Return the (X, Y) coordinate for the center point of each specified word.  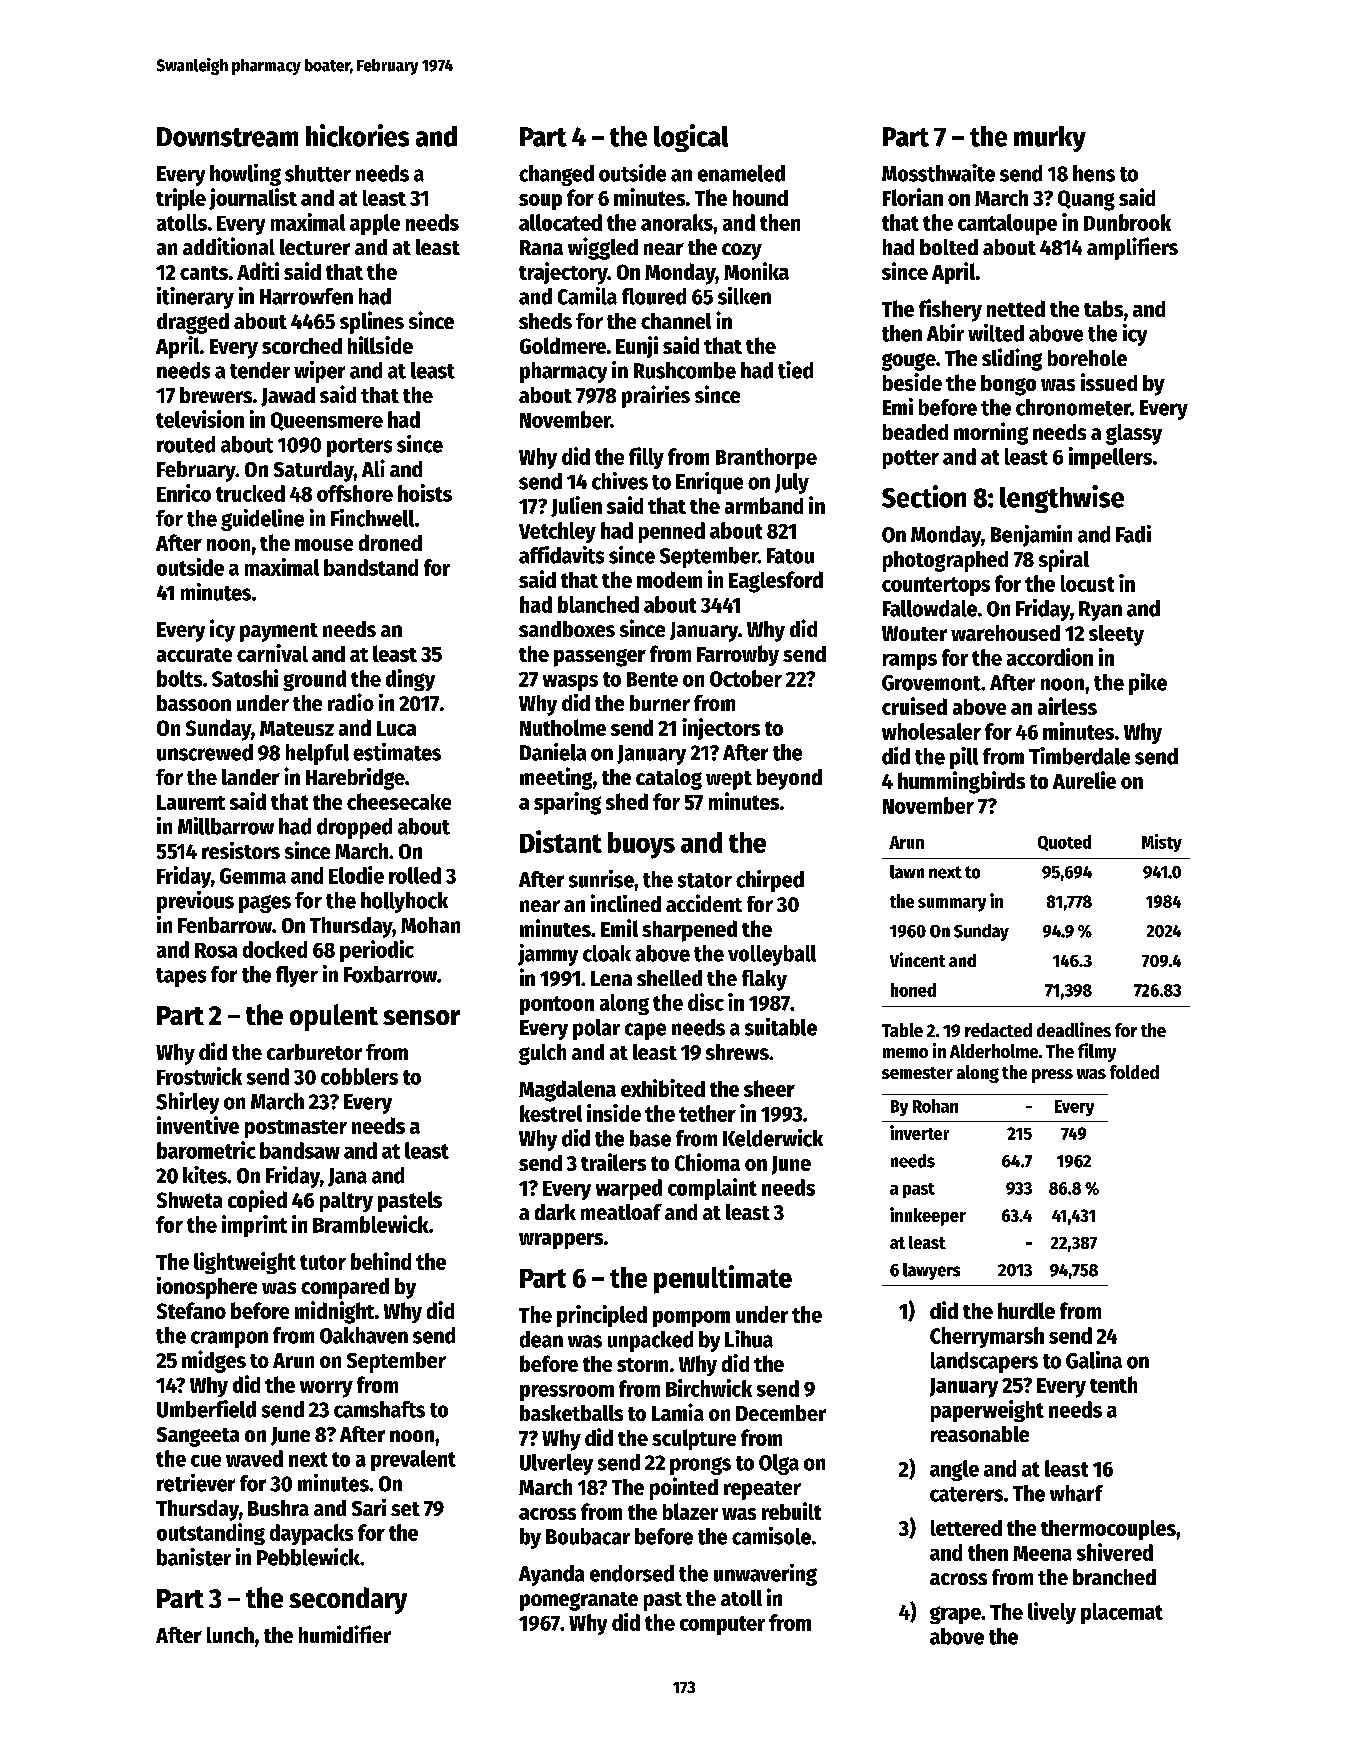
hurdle (1026, 1310)
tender (260, 370)
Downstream (227, 137)
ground (314, 680)
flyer (297, 976)
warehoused (1005, 633)
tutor (323, 1262)
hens (1094, 173)
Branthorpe (766, 458)
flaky (764, 980)
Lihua (749, 1339)
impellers (1110, 458)
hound (760, 198)
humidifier (345, 1634)
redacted (998, 1030)
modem (669, 579)
